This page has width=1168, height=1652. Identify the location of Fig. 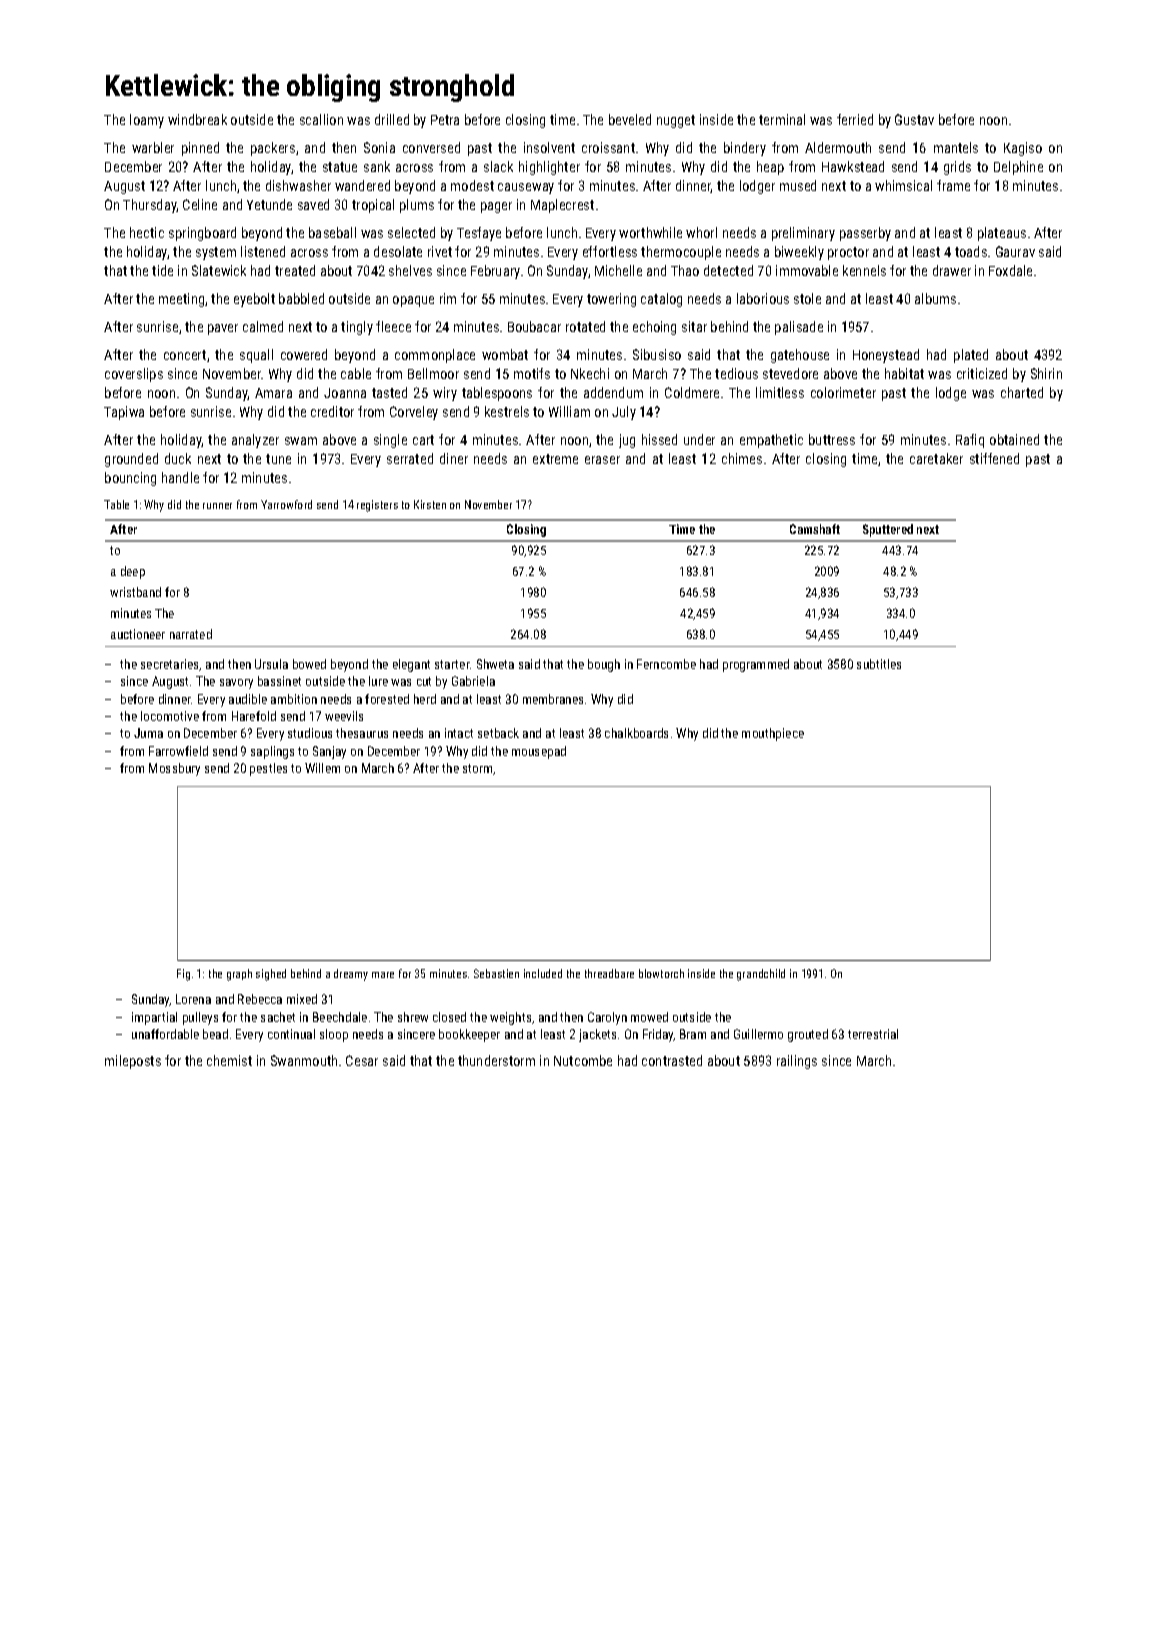
(183, 975).
